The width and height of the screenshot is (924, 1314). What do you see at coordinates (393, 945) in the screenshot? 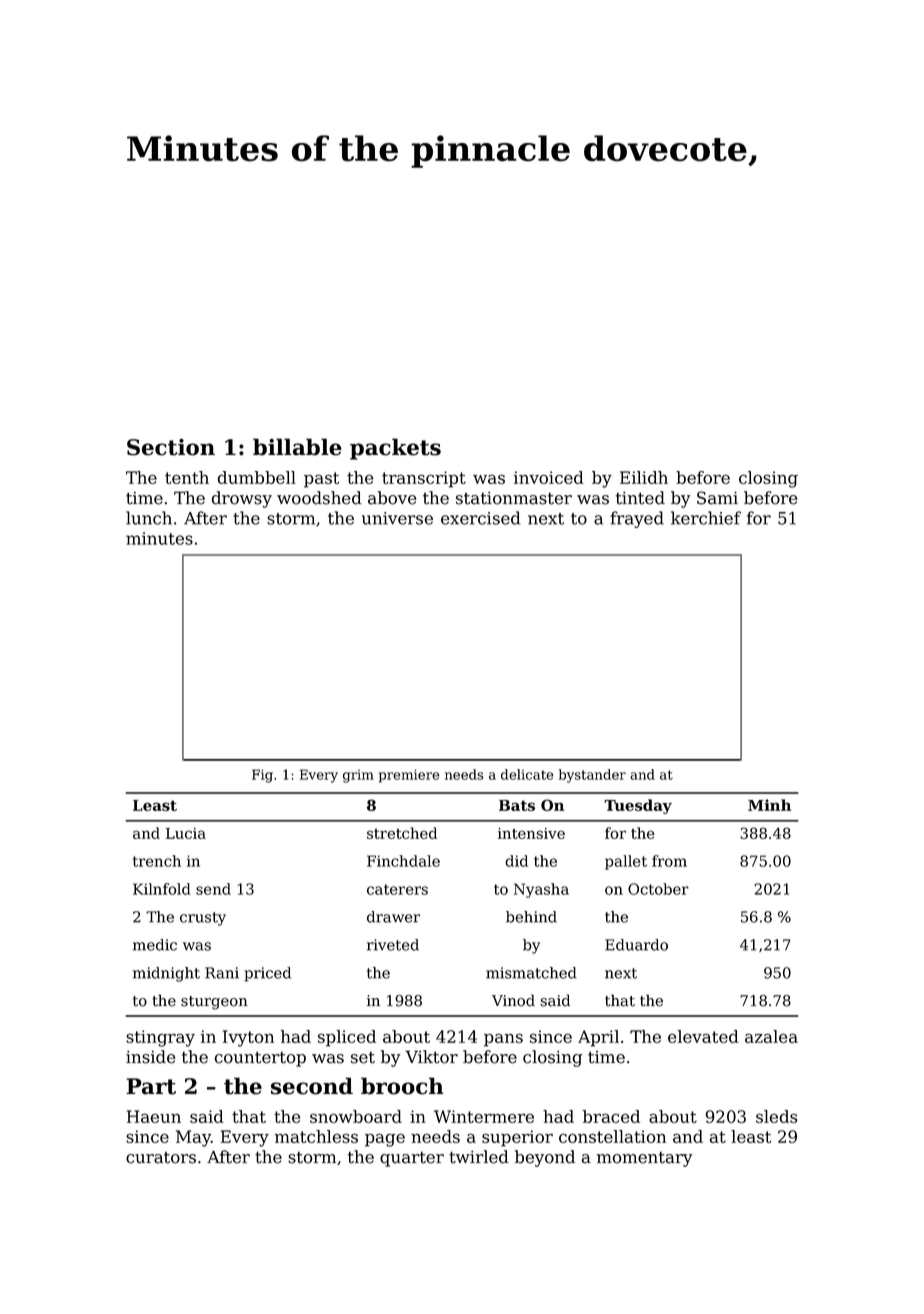
I see `riveted` at bounding box center [393, 945].
